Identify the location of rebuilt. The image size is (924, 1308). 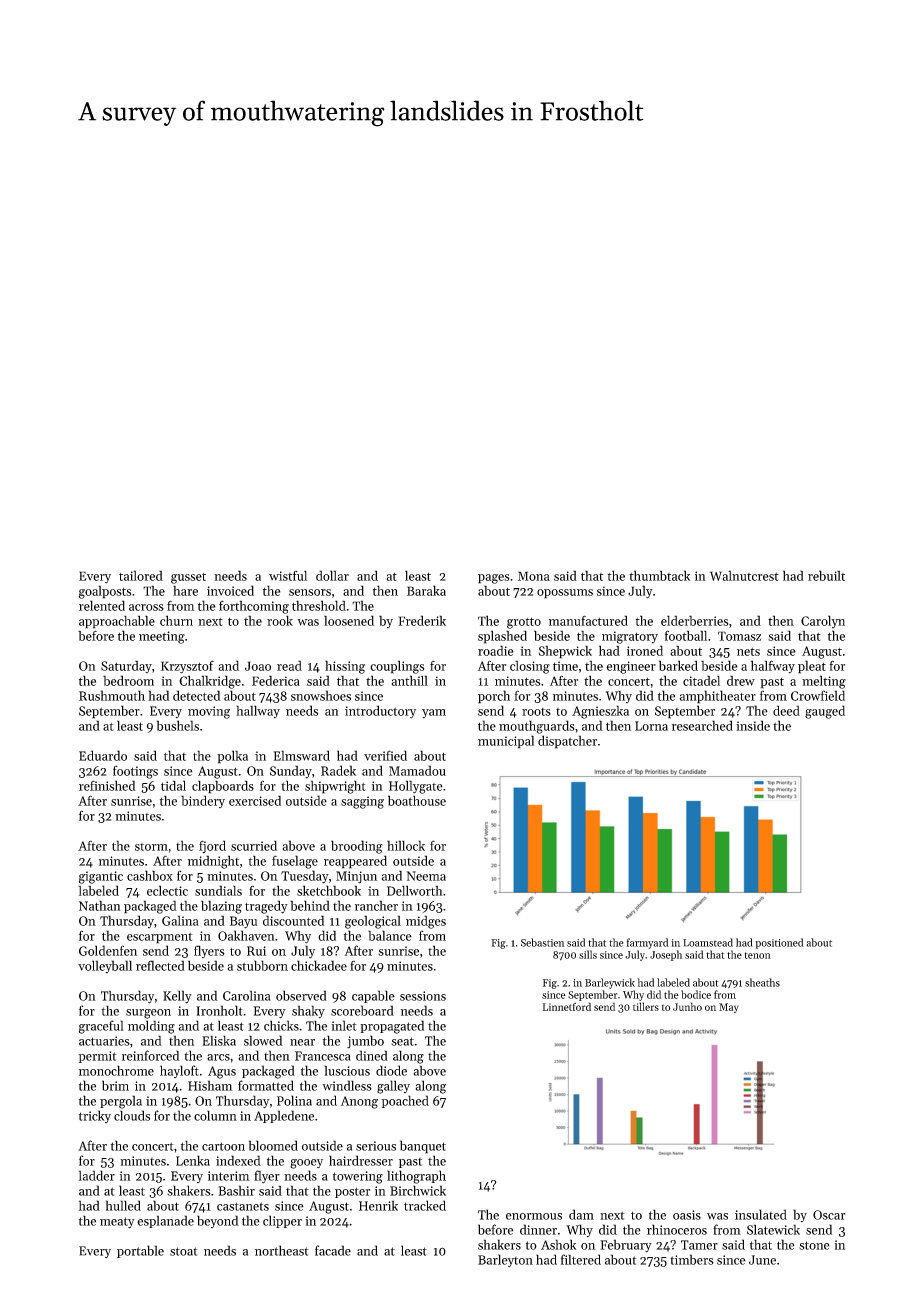
(826, 575).
